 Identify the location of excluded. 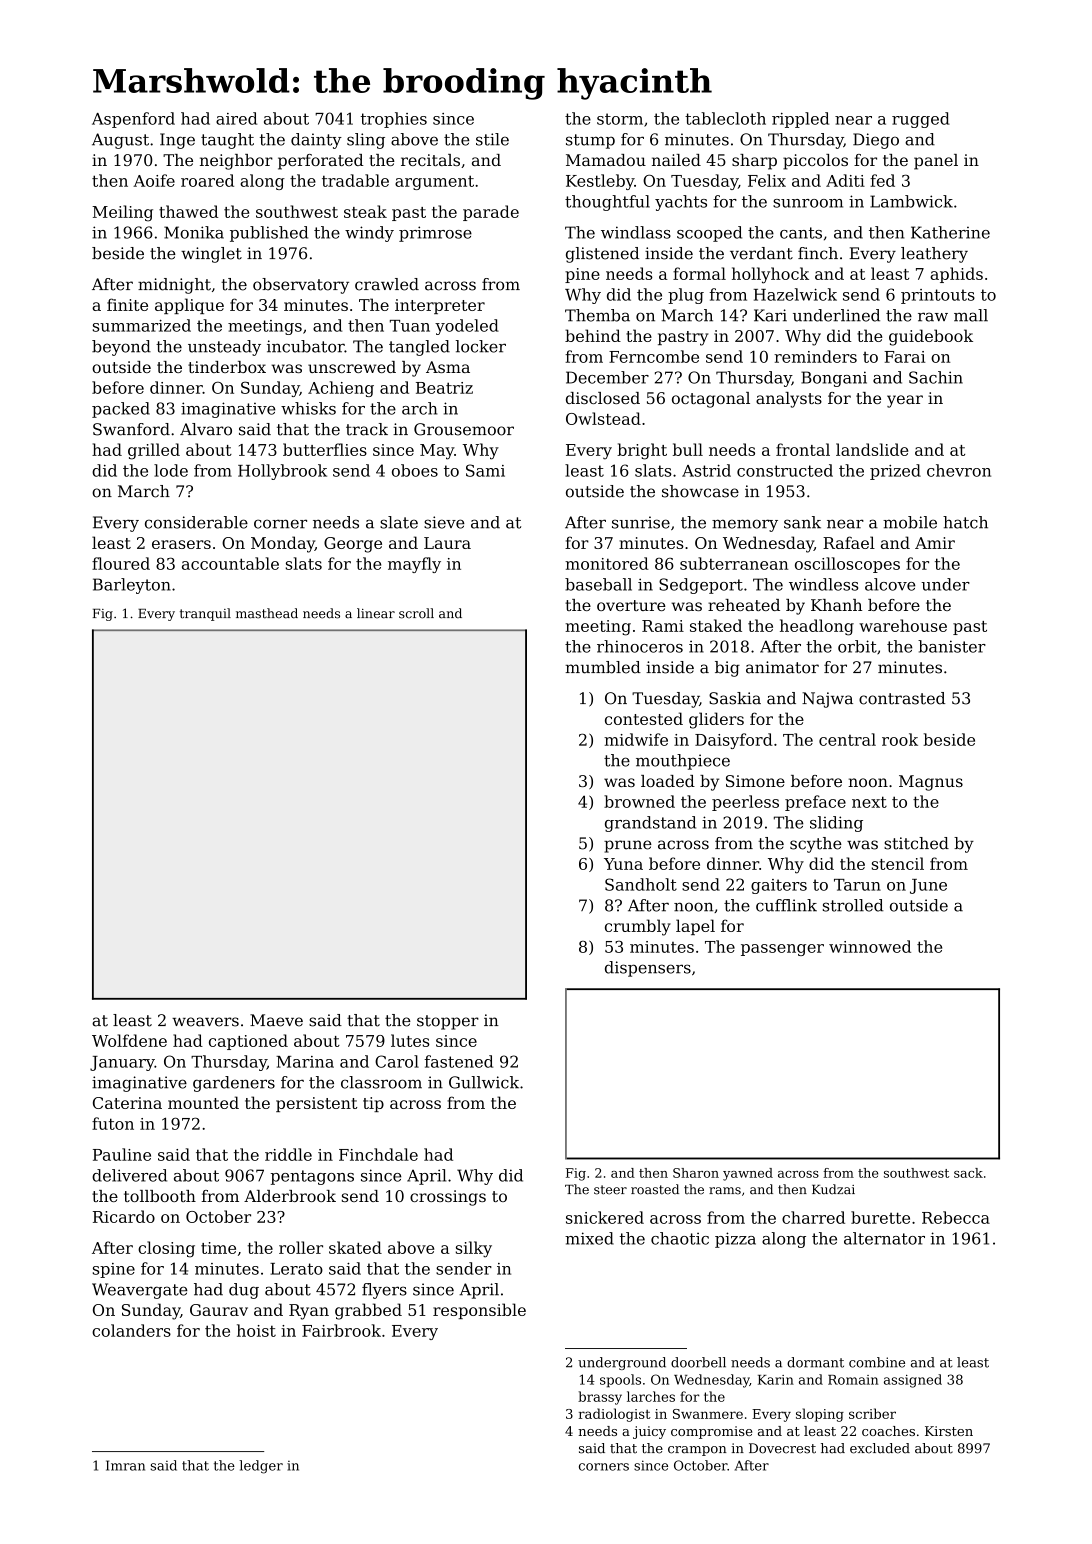
(880, 1448).
